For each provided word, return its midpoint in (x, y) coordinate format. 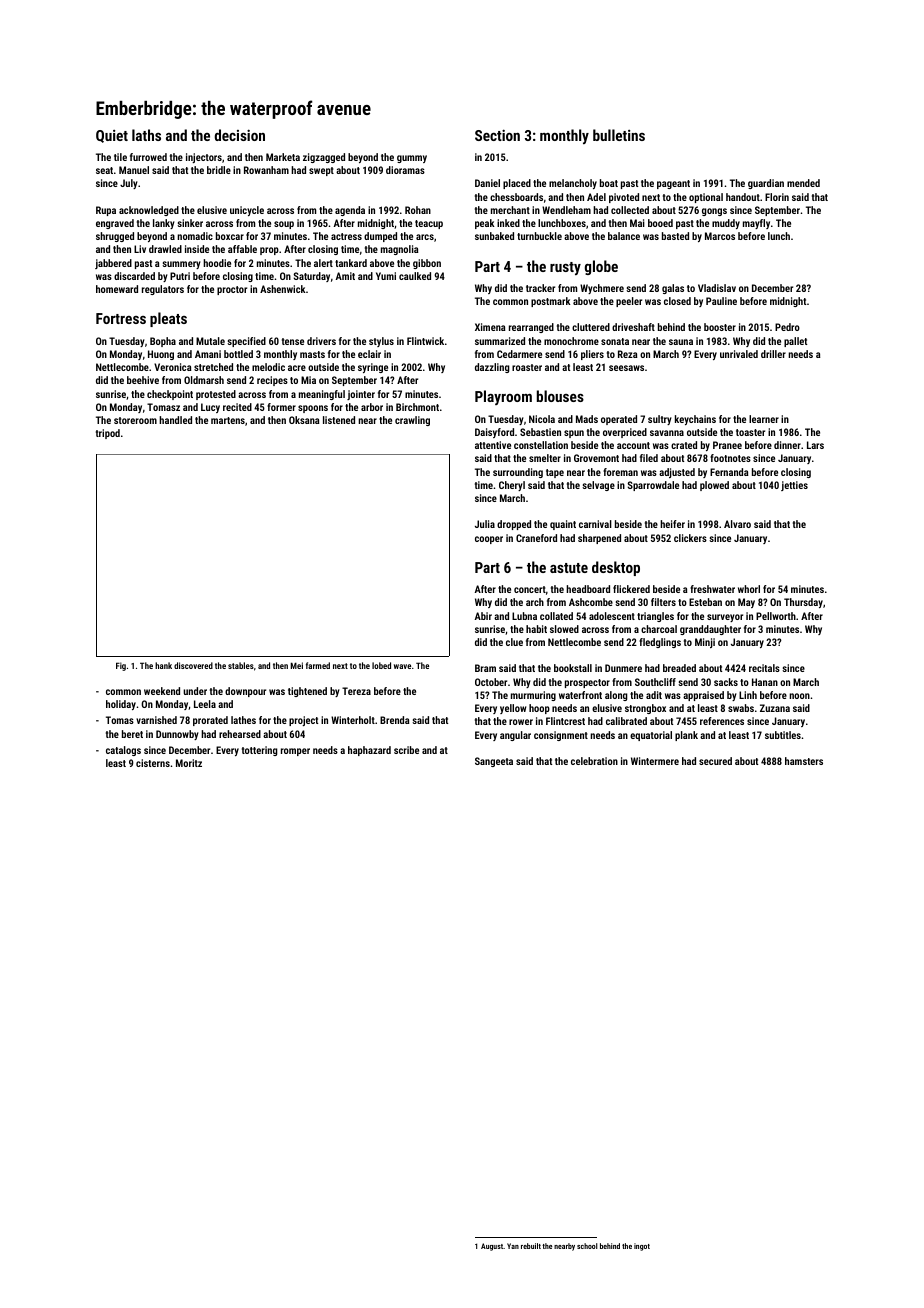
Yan (513, 1246)
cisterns (153, 763)
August (492, 1247)
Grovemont (596, 458)
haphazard (369, 751)
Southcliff (655, 682)
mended (803, 183)
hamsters (804, 761)
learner (764, 419)
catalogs (123, 751)
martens (228, 420)
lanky (164, 224)
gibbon (427, 264)
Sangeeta (494, 762)
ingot (642, 1247)
